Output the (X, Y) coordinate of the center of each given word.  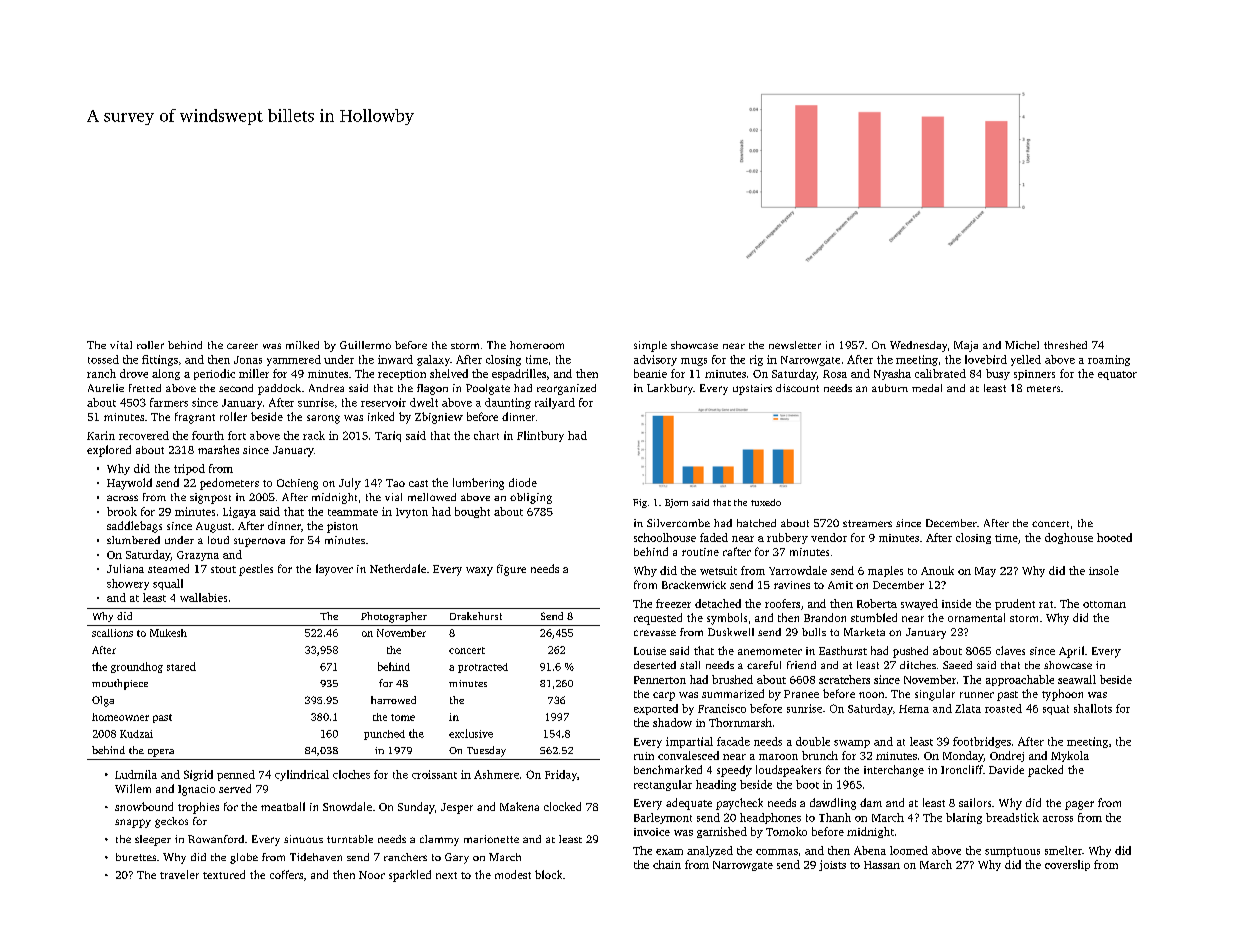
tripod (189, 469)
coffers (286, 874)
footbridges (982, 742)
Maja (966, 346)
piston (342, 527)
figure (511, 570)
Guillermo (365, 345)
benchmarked (668, 769)
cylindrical (302, 775)
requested (658, 619)
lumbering (478, 484)
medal (927, 388)
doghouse (1069, 538)
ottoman (1104, 604)
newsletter (795, 345)
